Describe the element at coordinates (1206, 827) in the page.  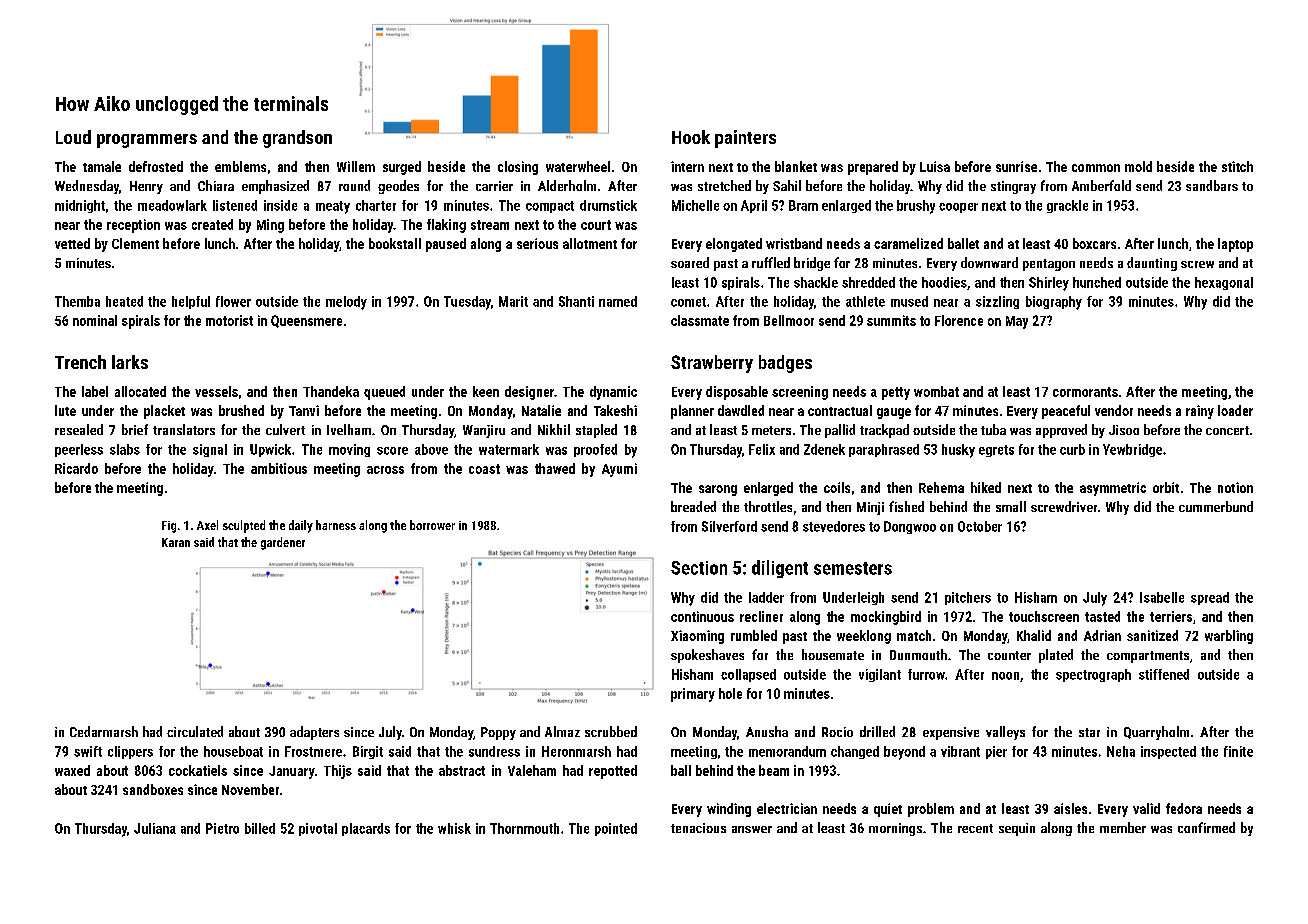
I see `confirmed` at that location.
